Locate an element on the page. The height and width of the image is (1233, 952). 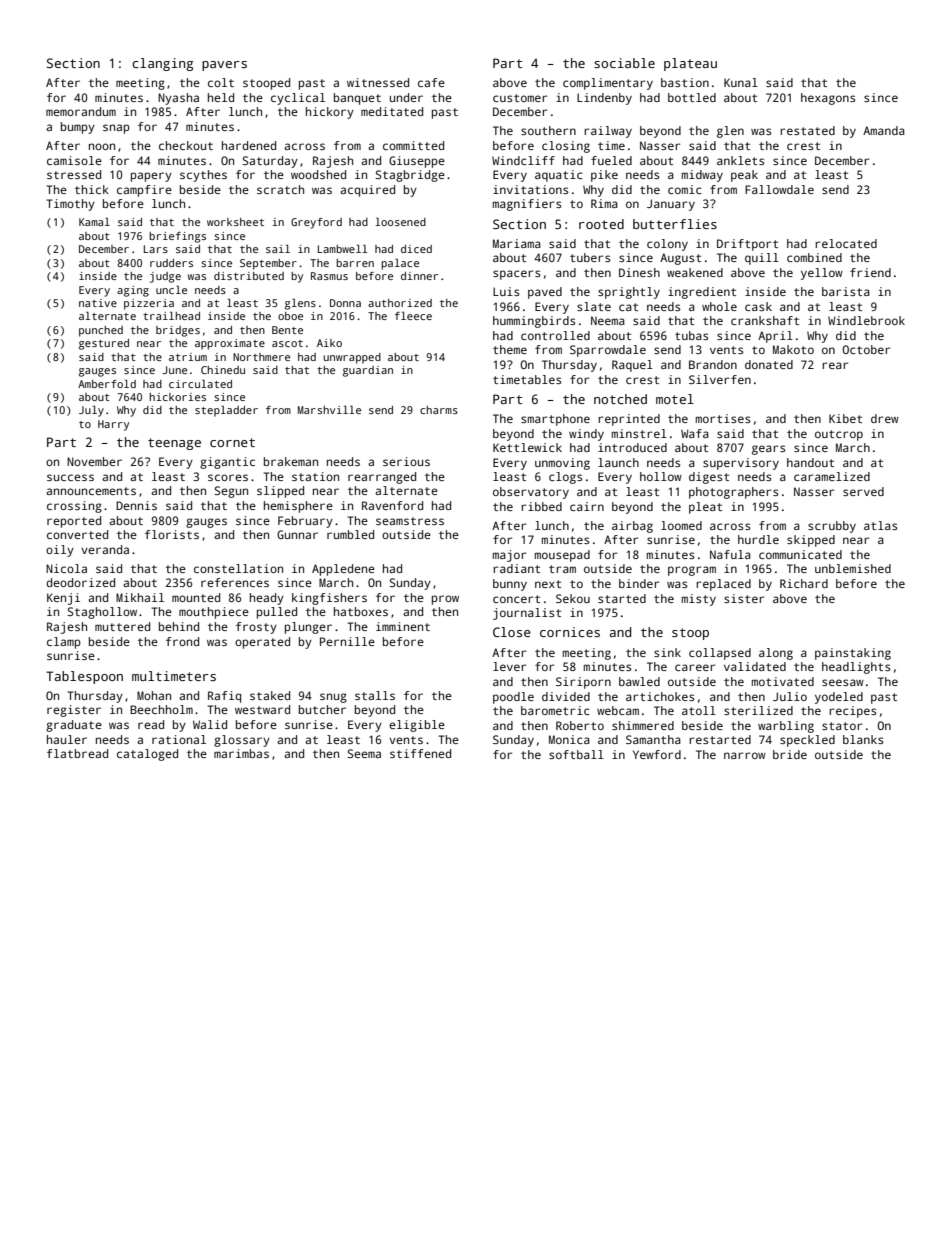
clogs is located at coordinates (565, 478).
